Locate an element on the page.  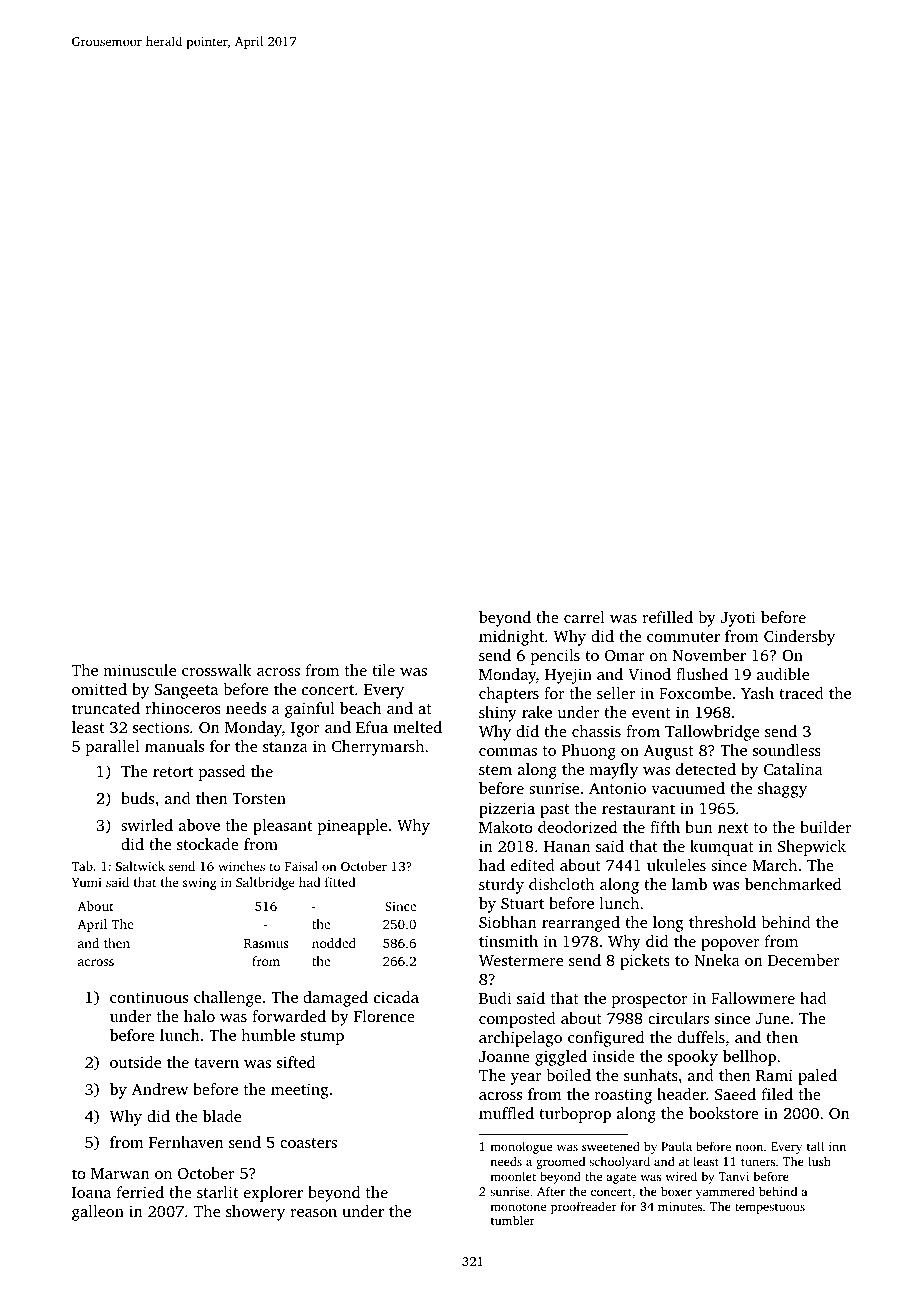
coasters is located at coordinates (308, 1143).
